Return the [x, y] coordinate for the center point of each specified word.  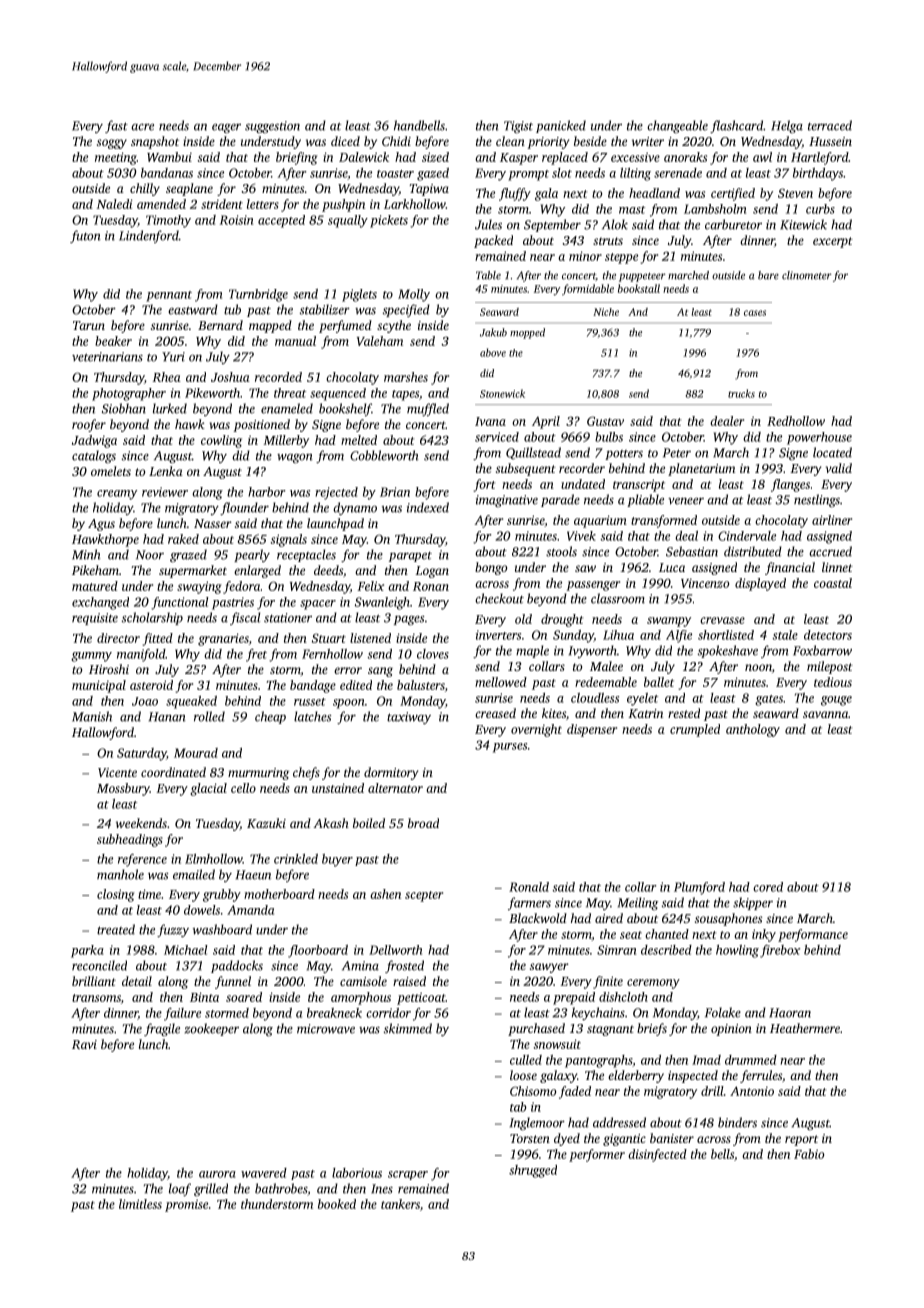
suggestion [272, 127]
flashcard [736, 126]
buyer [337, 860]
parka [87, 951]
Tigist [518, 127]
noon [758, 667]
